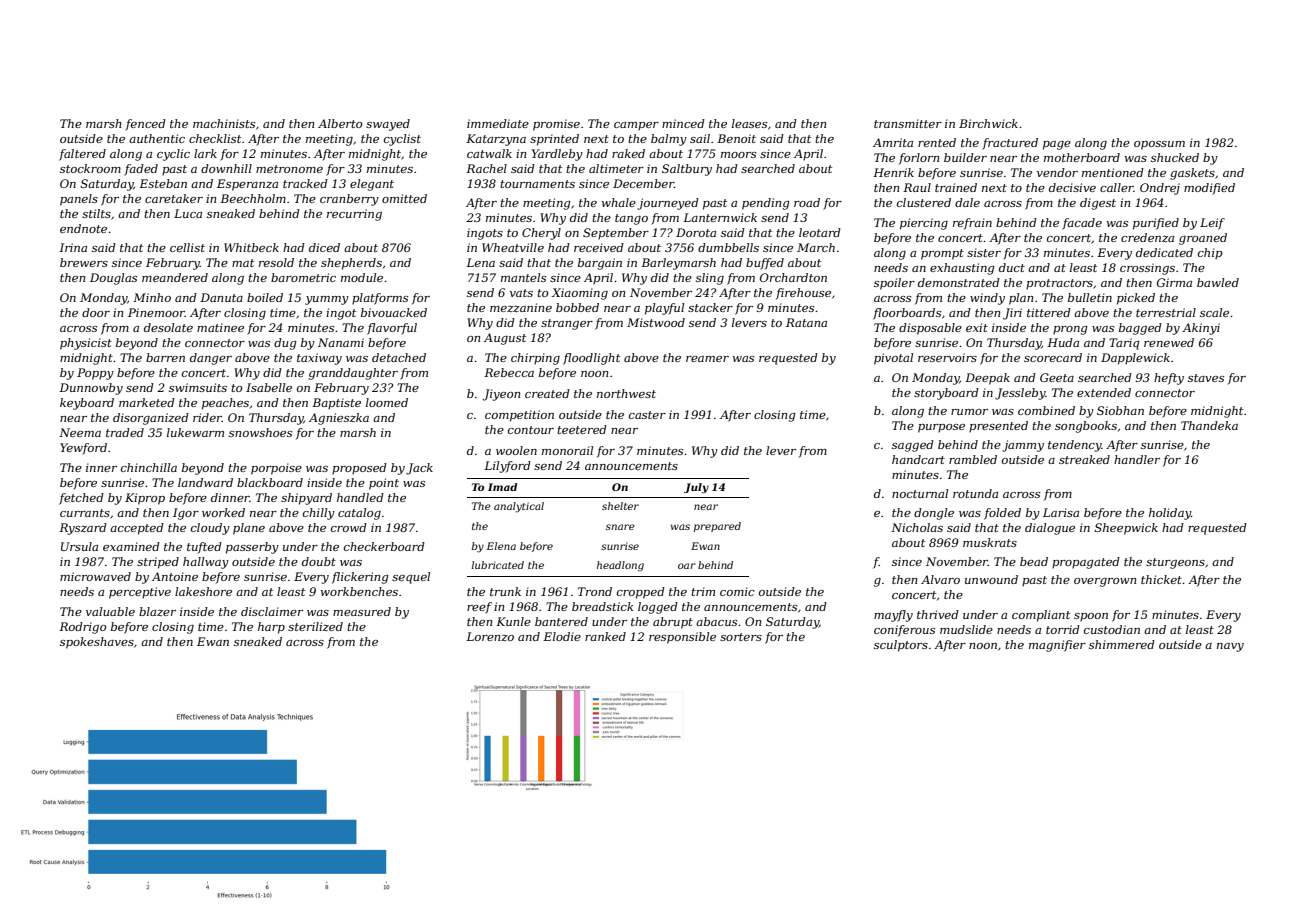 The width and height of the screenshot is (1308, 924). I want to click on presented, so click(998, 427).
